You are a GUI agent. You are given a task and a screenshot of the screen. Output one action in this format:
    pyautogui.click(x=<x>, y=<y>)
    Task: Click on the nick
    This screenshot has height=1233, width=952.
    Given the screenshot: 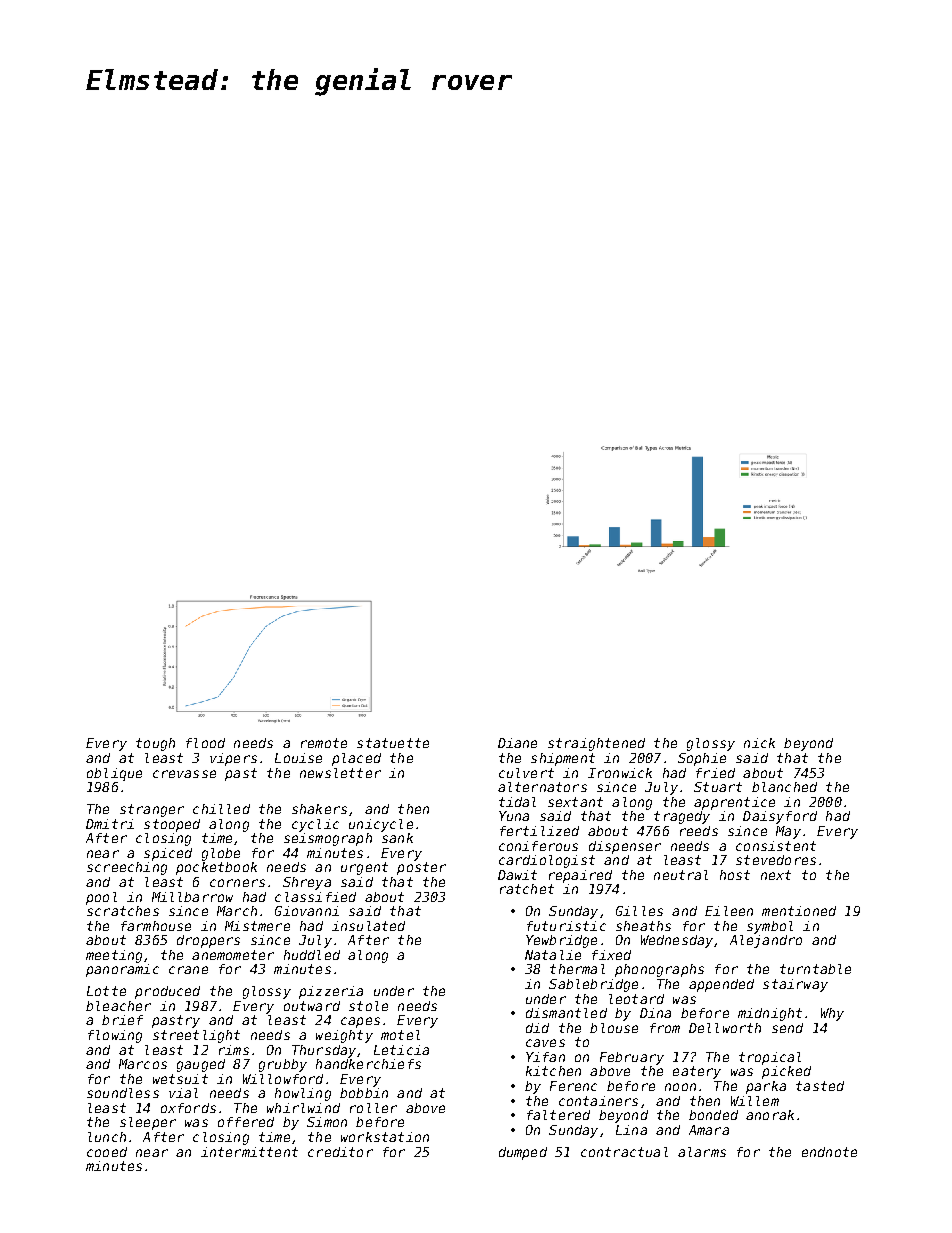 What is the action you would take?
    pyautogui.click(x=759, y=743)
